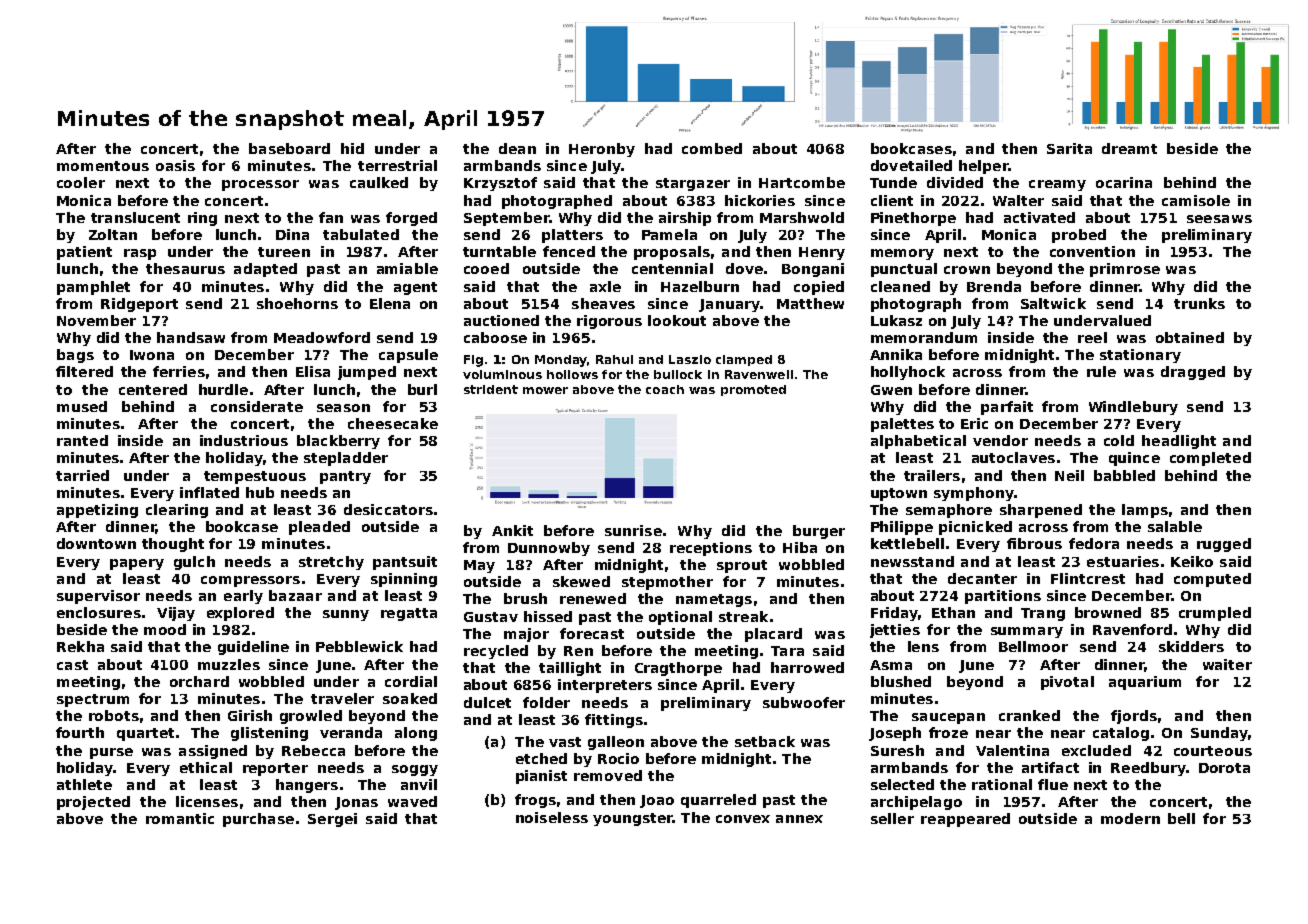 This page has height=924, width=1308. I want to click on pantsuit, so click(405, 563).
